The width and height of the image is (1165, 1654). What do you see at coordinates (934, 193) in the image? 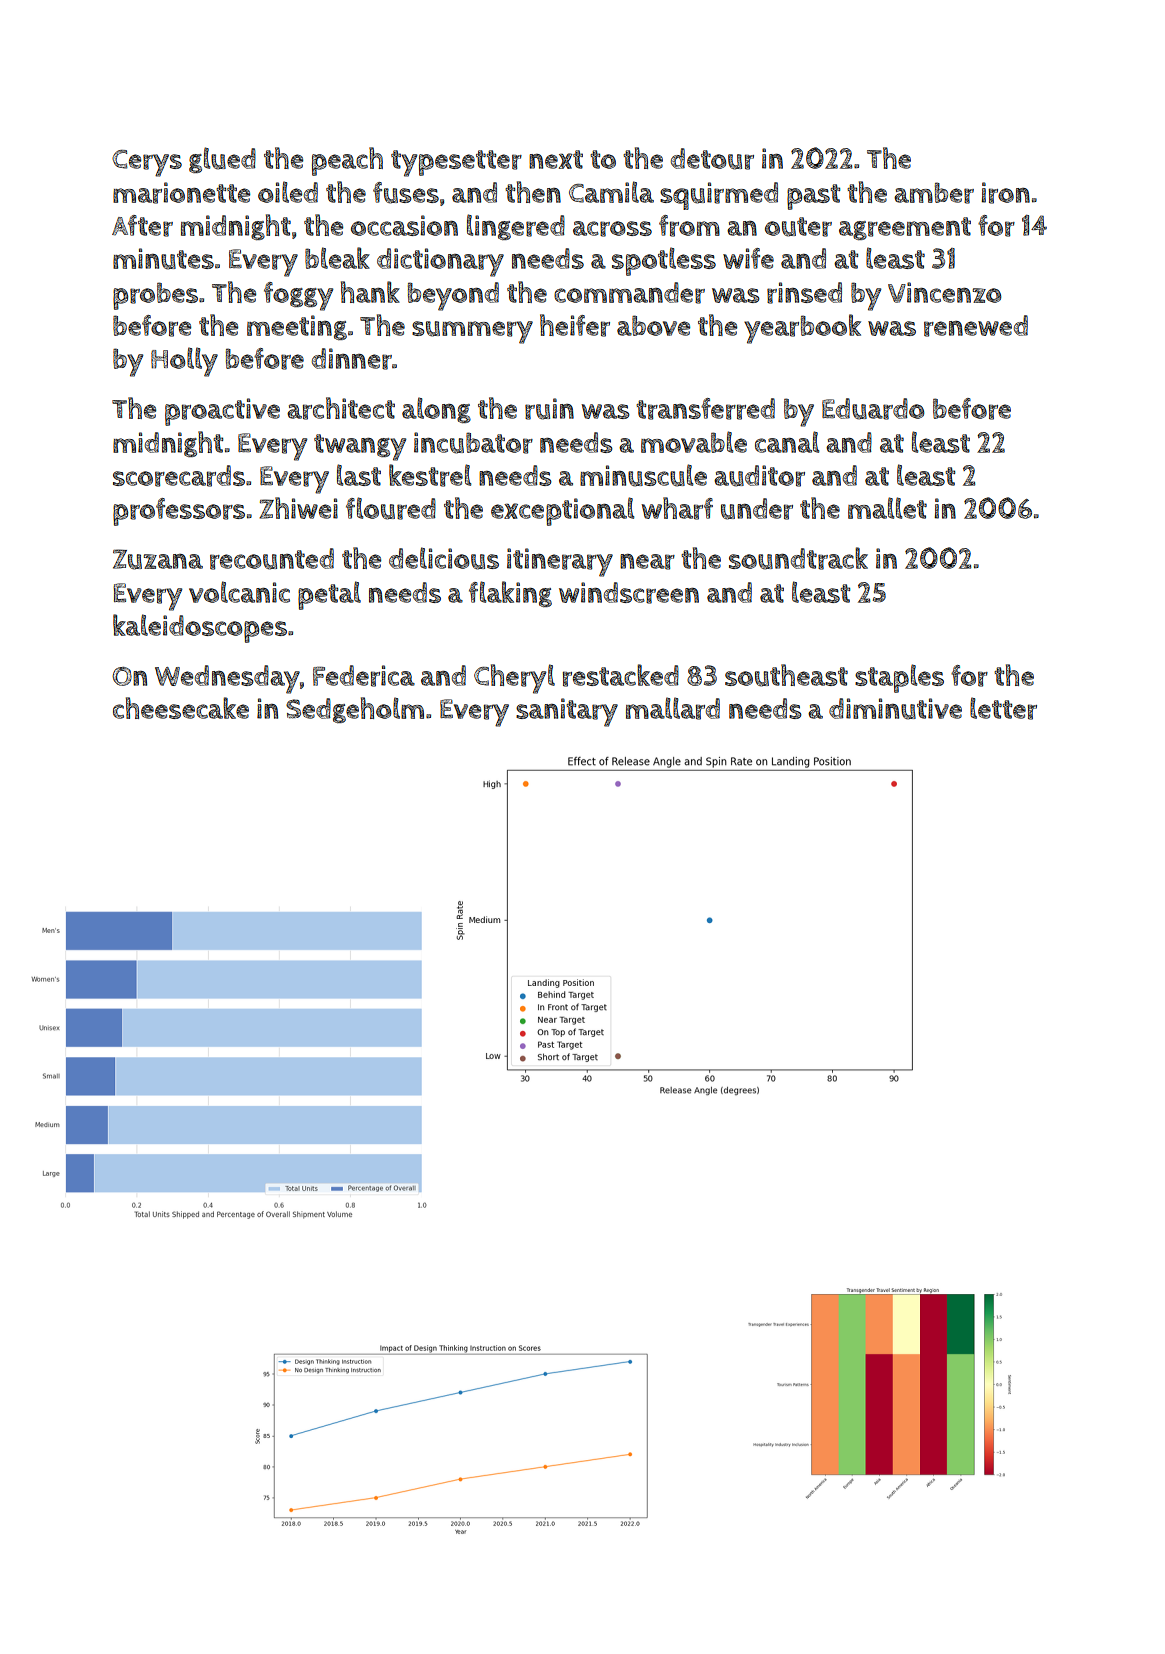
I see `amber` at bounding box center [934, 193].
